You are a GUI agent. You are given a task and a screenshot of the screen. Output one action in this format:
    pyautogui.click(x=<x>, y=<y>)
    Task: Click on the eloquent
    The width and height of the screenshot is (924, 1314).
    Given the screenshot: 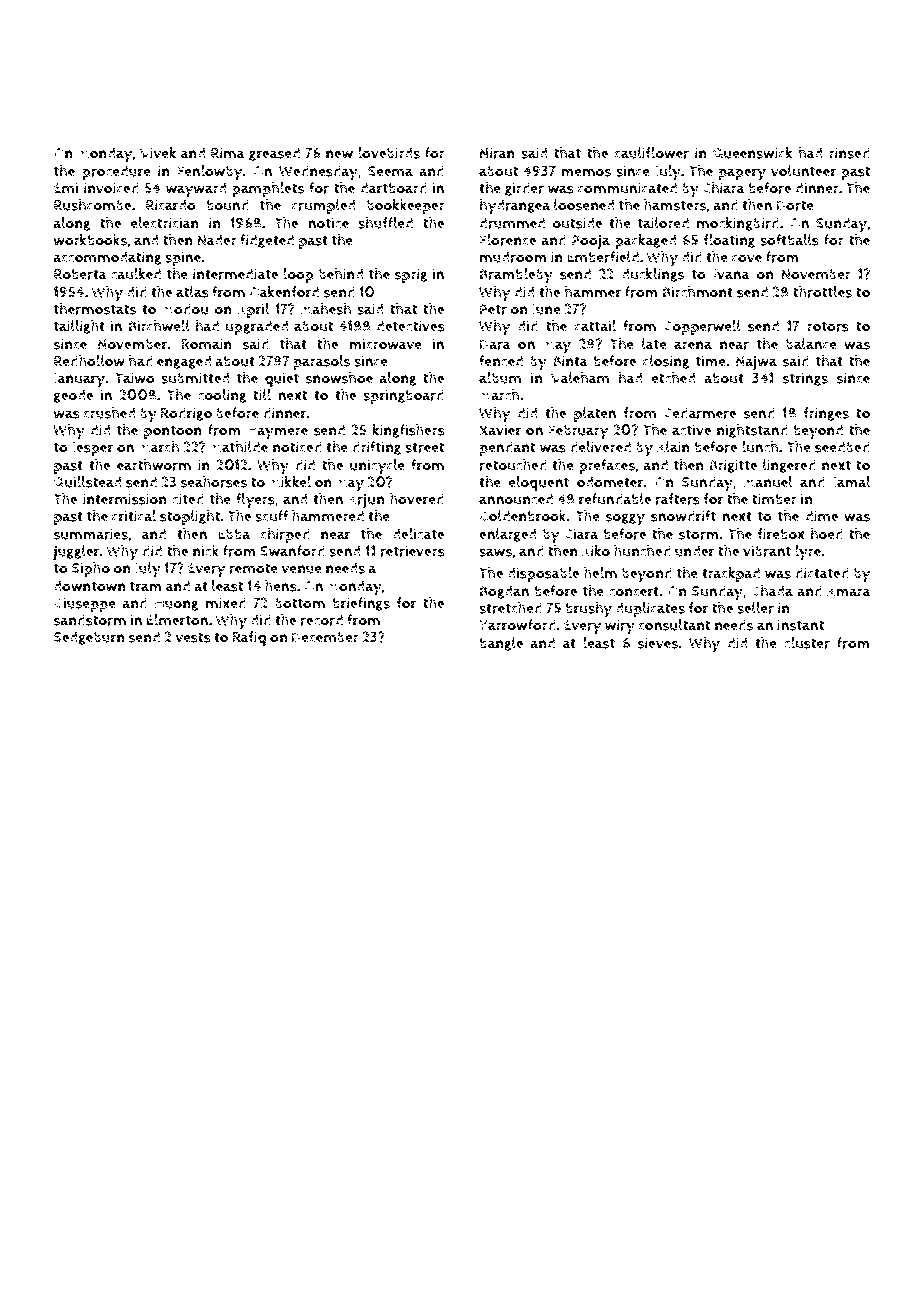 What is the action you would take?
    pyautogui.click(x=539, y=483)
